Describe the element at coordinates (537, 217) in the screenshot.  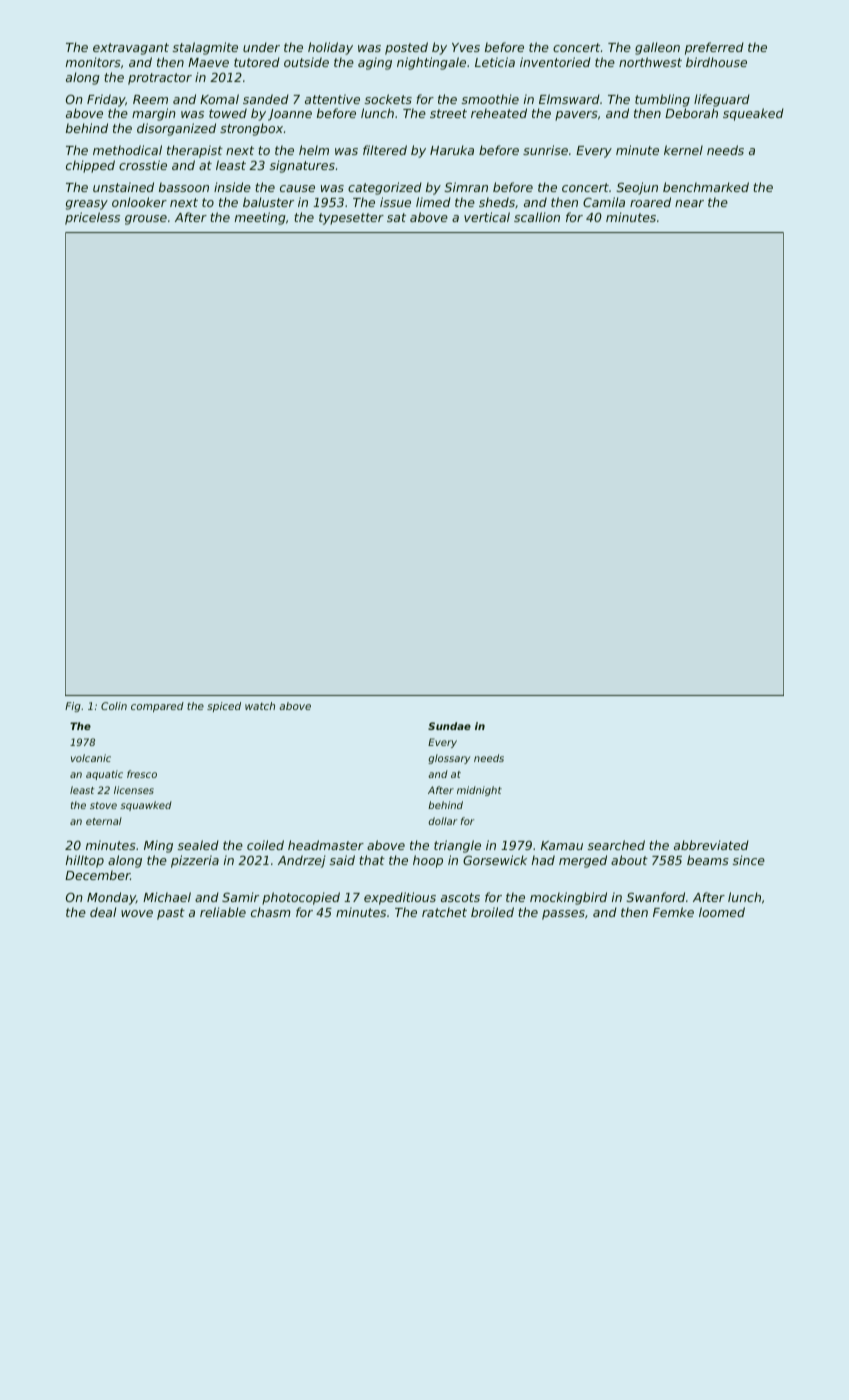
I see `scallion` at that location.
